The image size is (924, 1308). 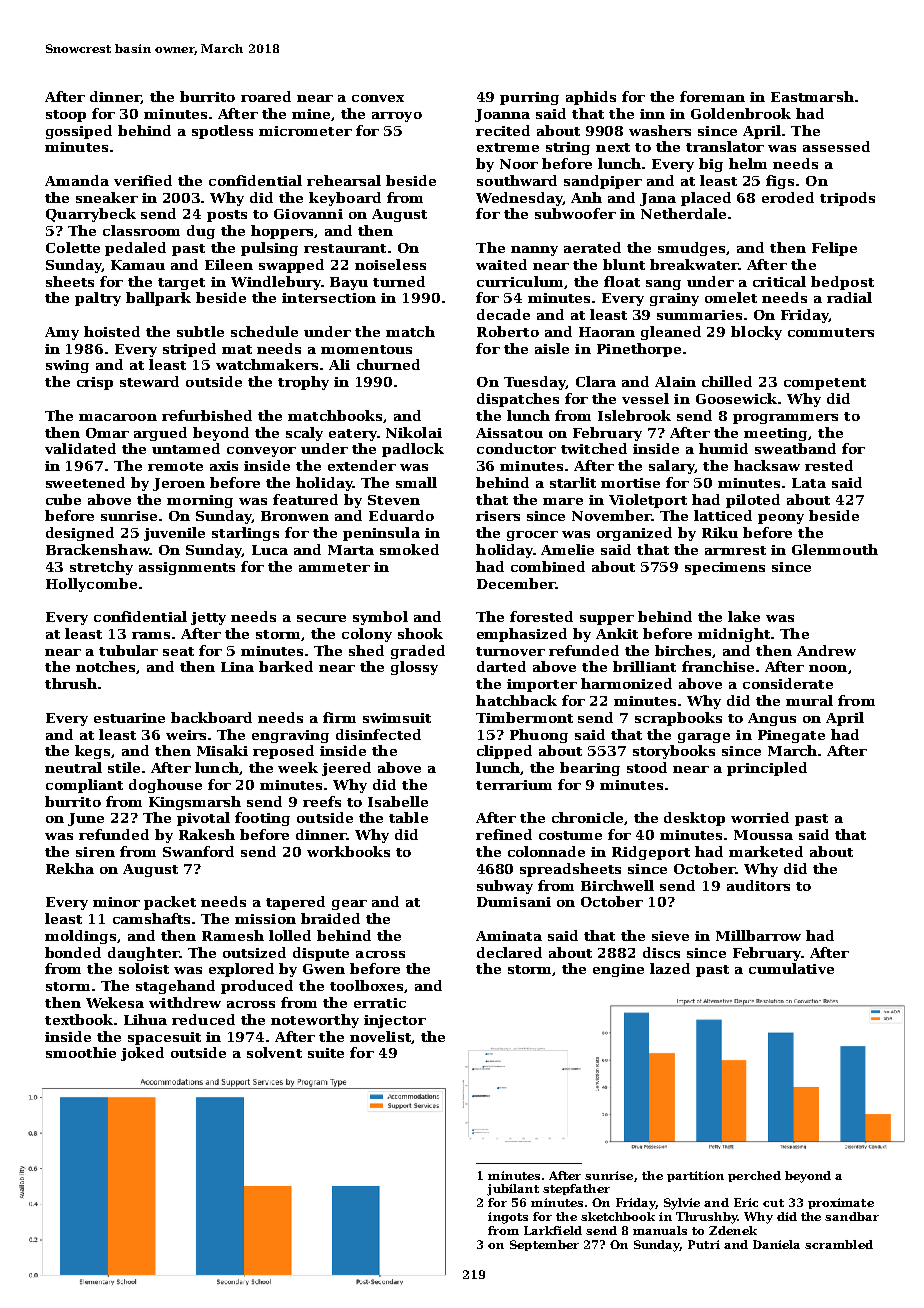 I want to click on Colette, so click(x=73, y=247).
